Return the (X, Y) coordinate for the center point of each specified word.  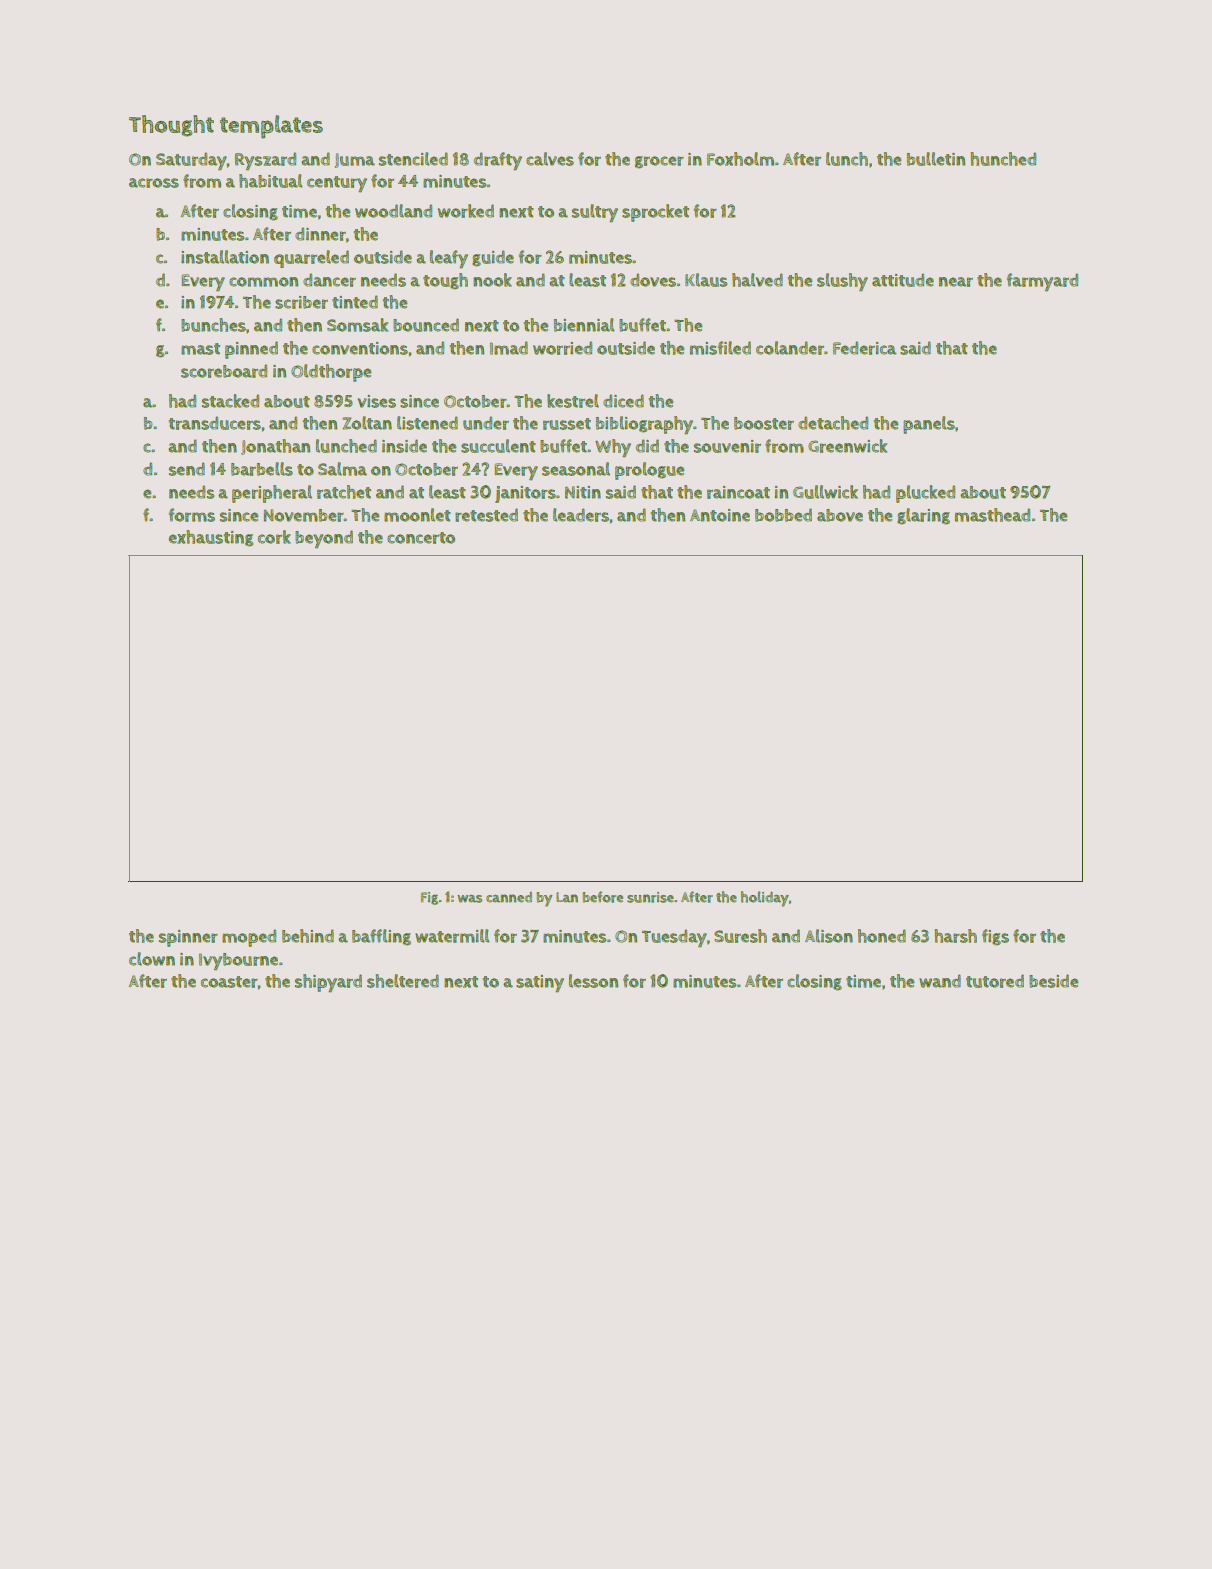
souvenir (727, 446)
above (840, 515)
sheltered (403, 981)
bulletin (936, 159)
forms (192, 515)
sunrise (650, 897)
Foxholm (740, 159)
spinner (188, 938)
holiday (765, 899)
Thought (171, 126)
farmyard (1042, 282)
